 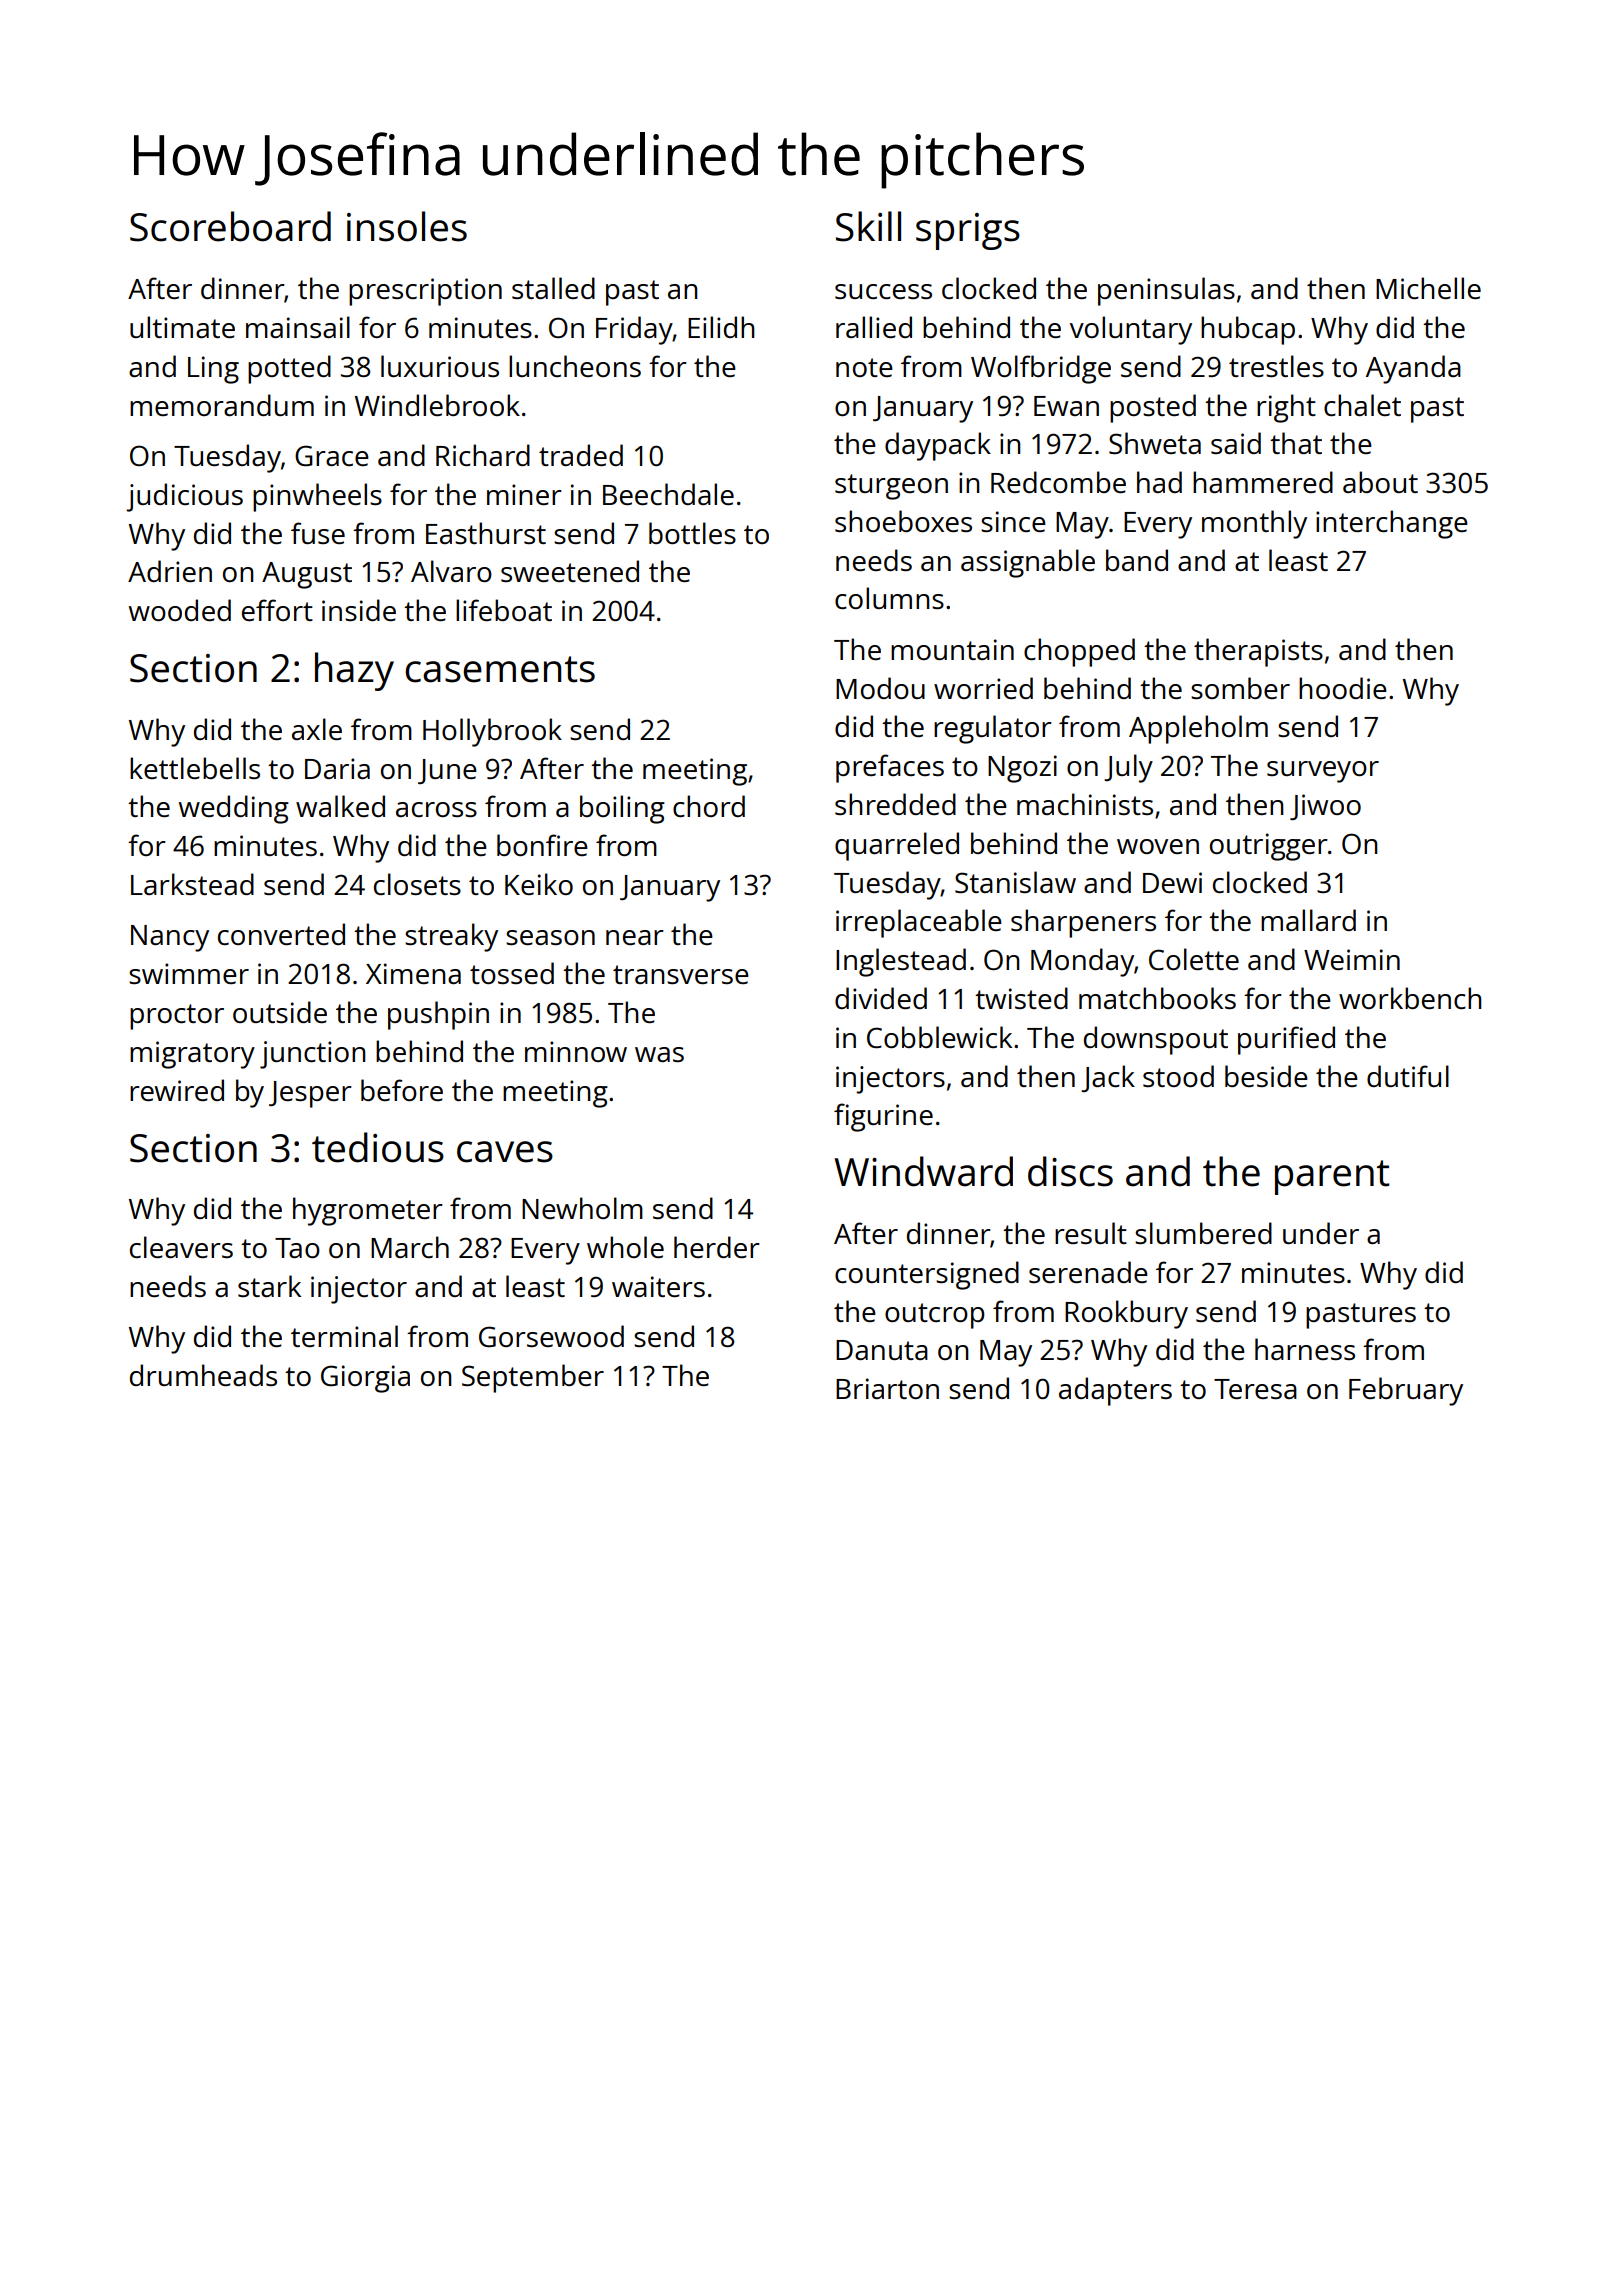 I want to click on effort, so click(x=277, y=610).
